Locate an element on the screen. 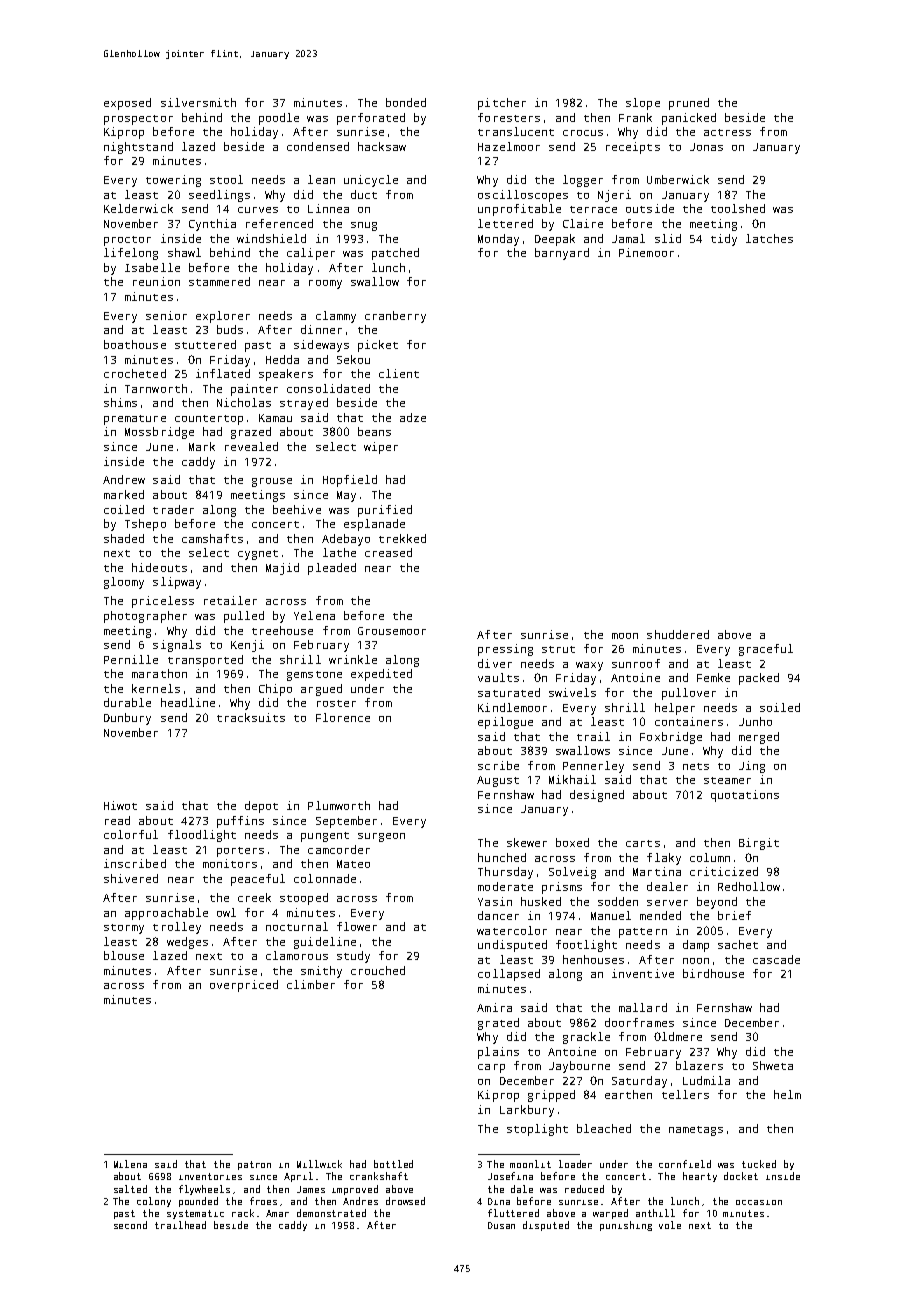  systematic is located at coordinates (195, 1214).
